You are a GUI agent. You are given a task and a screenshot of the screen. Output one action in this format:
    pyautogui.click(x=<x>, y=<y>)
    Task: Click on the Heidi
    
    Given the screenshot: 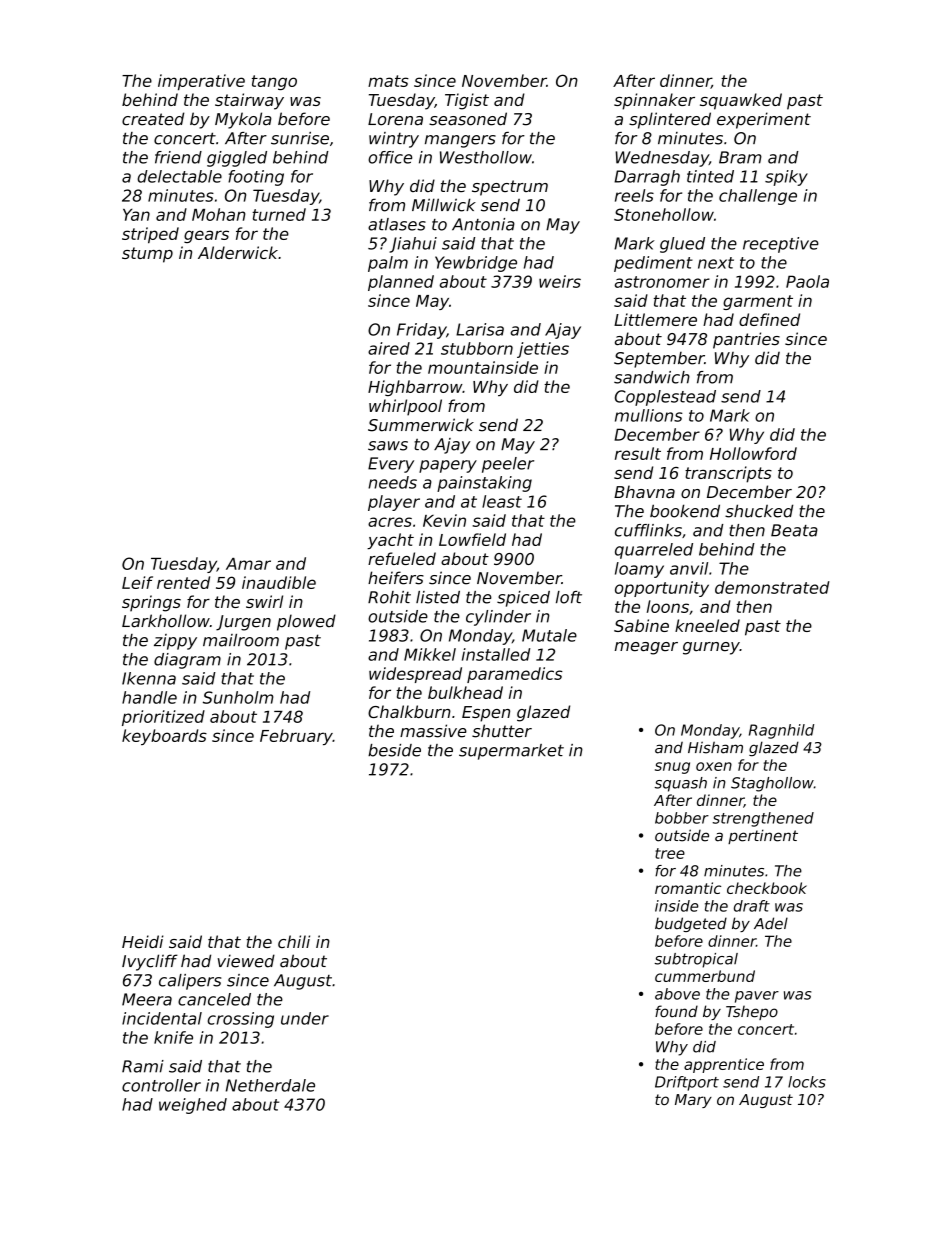 What is the action you would take?
    pyautogui.click(x=143, y=941)
